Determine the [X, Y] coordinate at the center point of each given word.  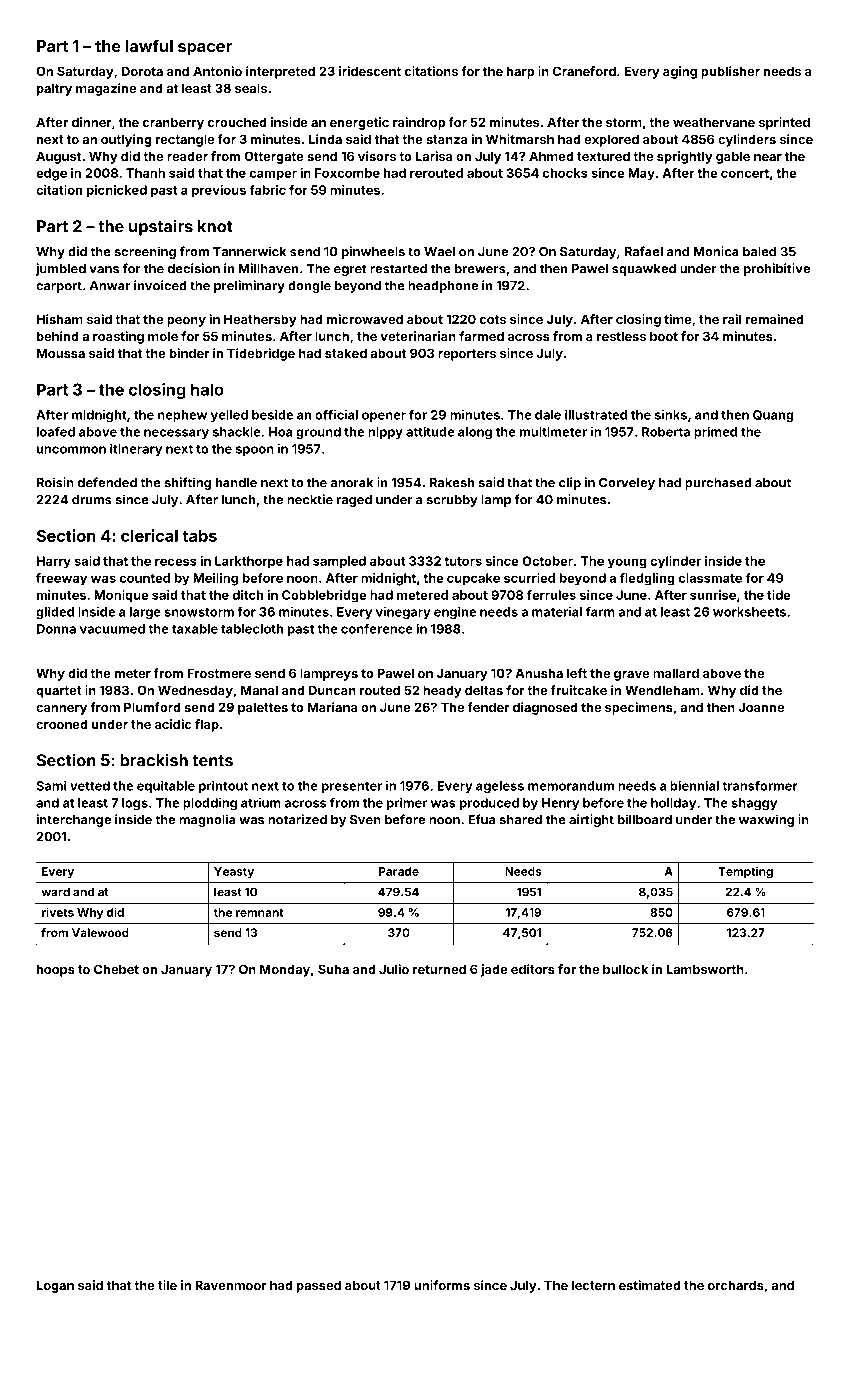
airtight [591, 820]
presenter [352, 787]
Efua [481, 819]
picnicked [117, 191]
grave [631, 676]
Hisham [60, 319]
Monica [716, 251]
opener [384, 417]
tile [167, 1285]
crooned [62, 724]
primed [715, 432]
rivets [58, 912]
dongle [309, 287]
